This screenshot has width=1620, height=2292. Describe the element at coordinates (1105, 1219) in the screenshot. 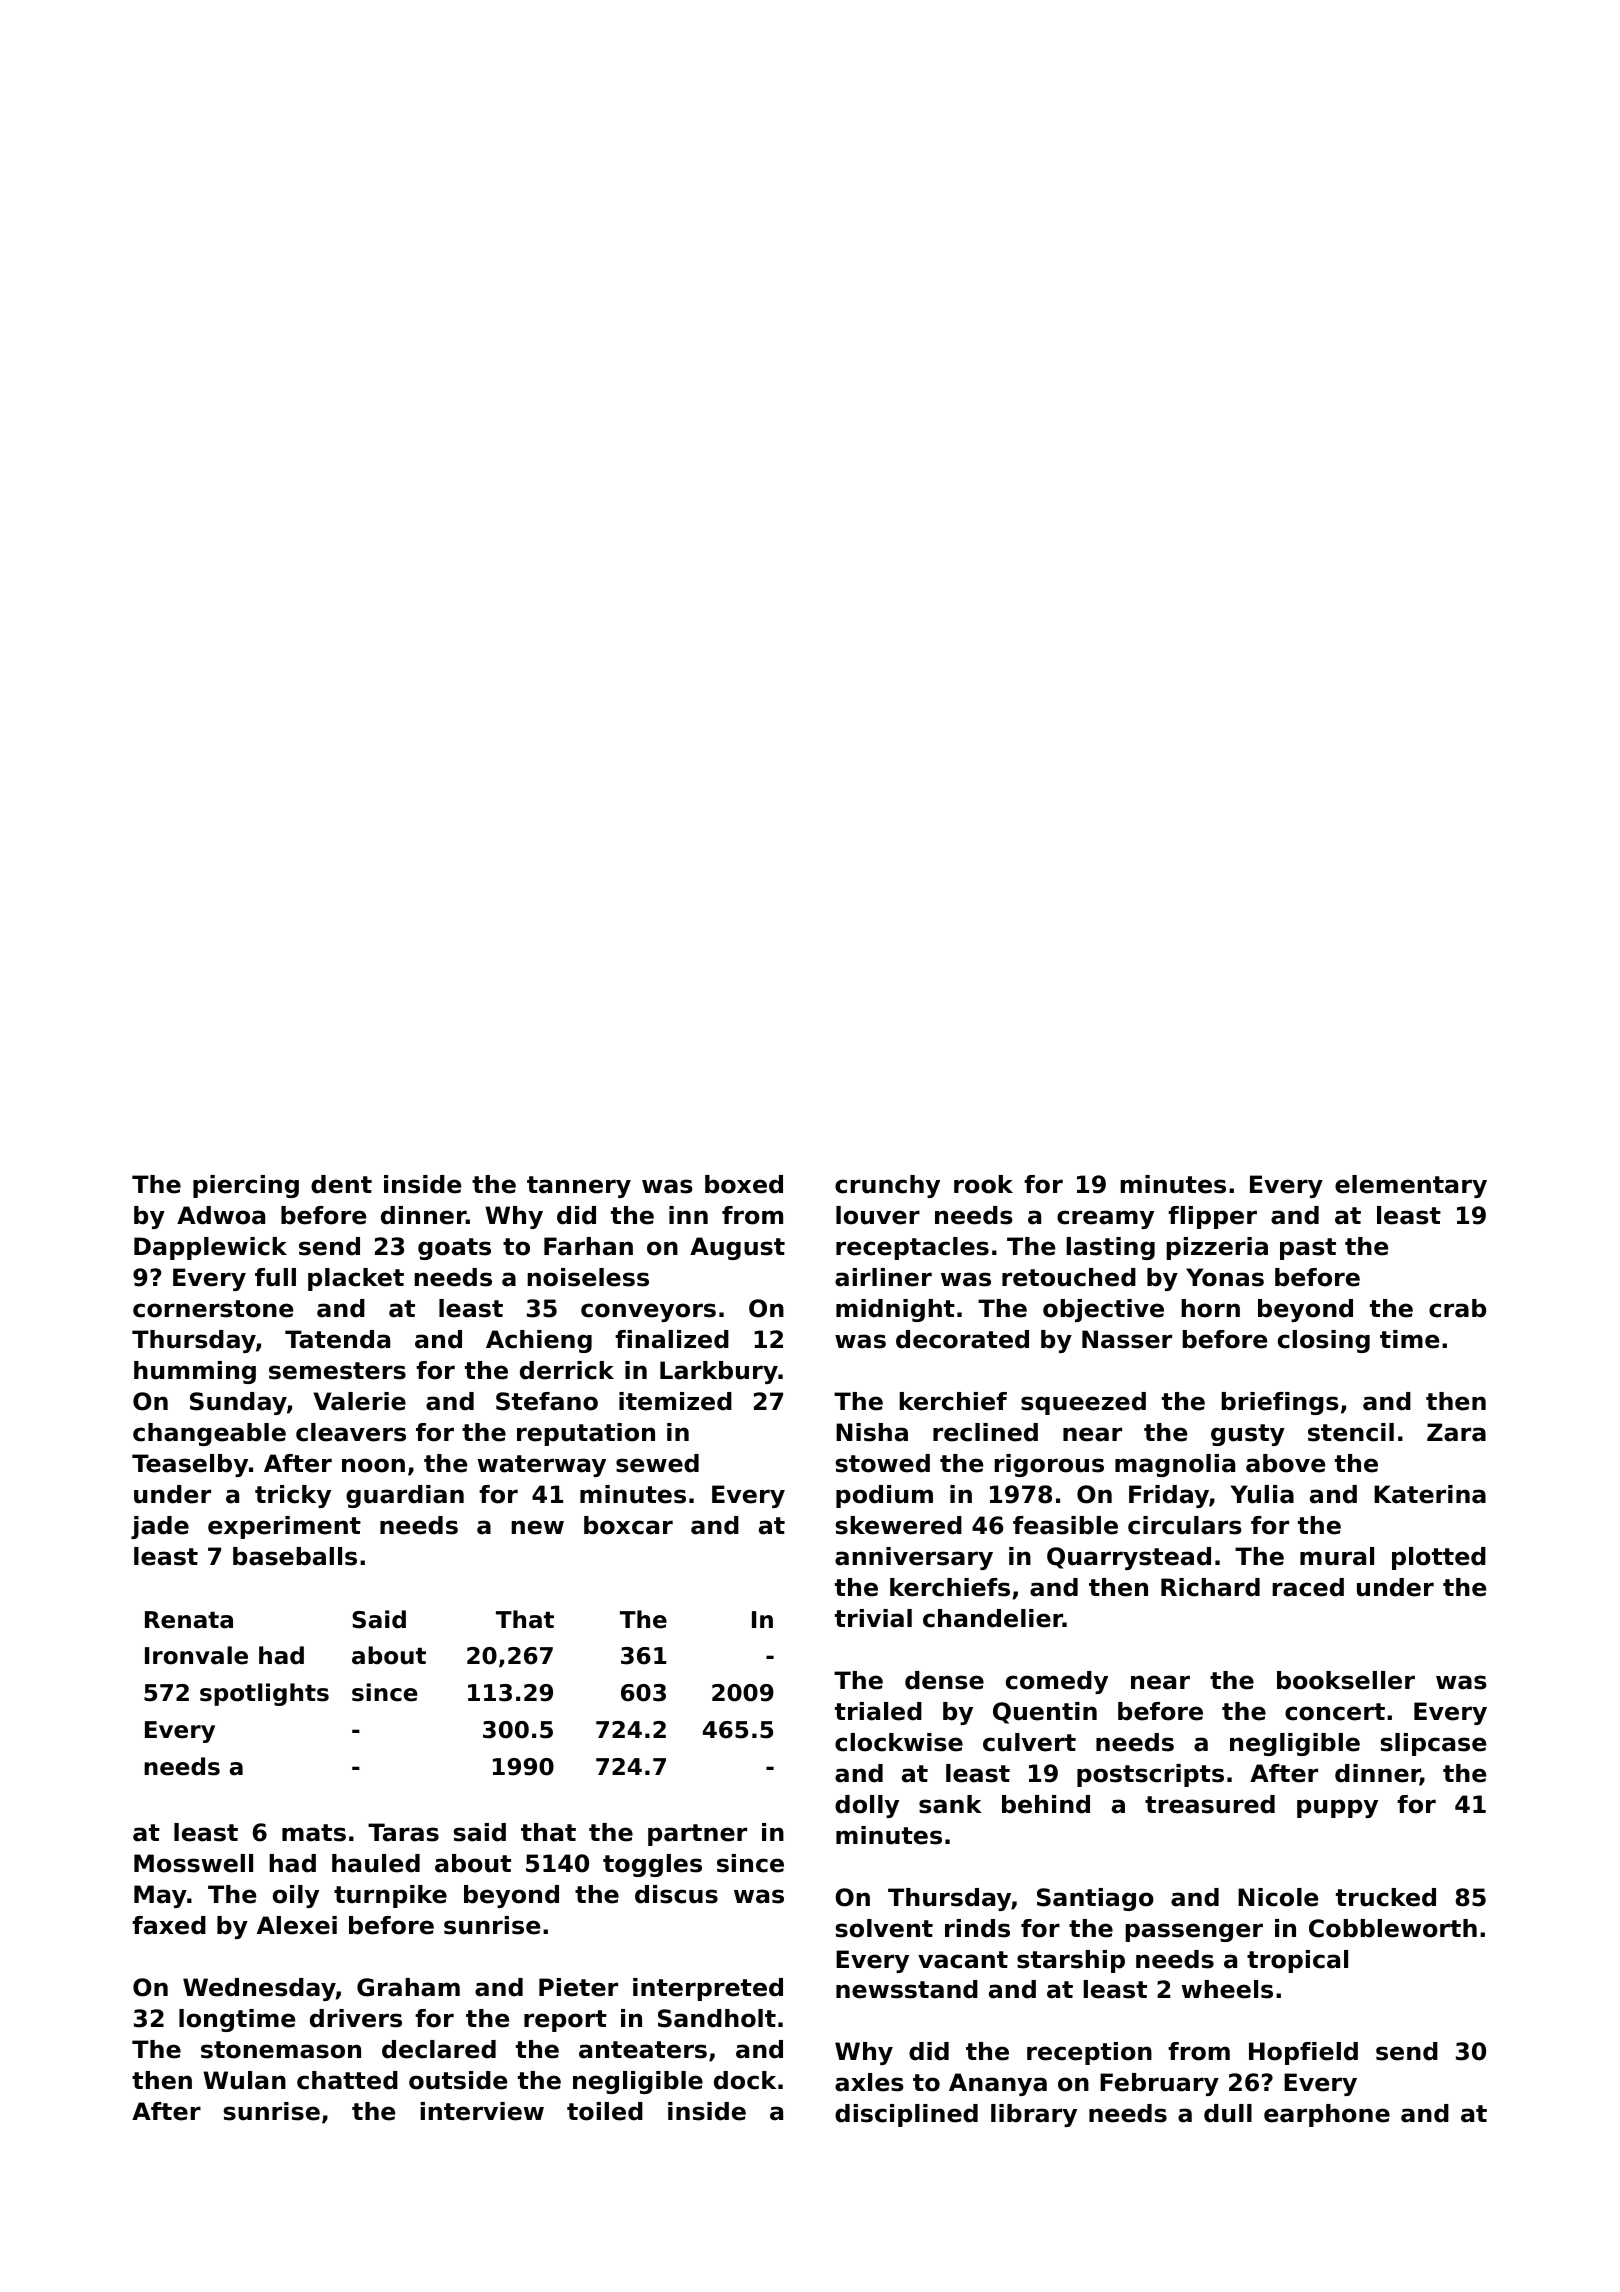

I see `creamy` at that location.
